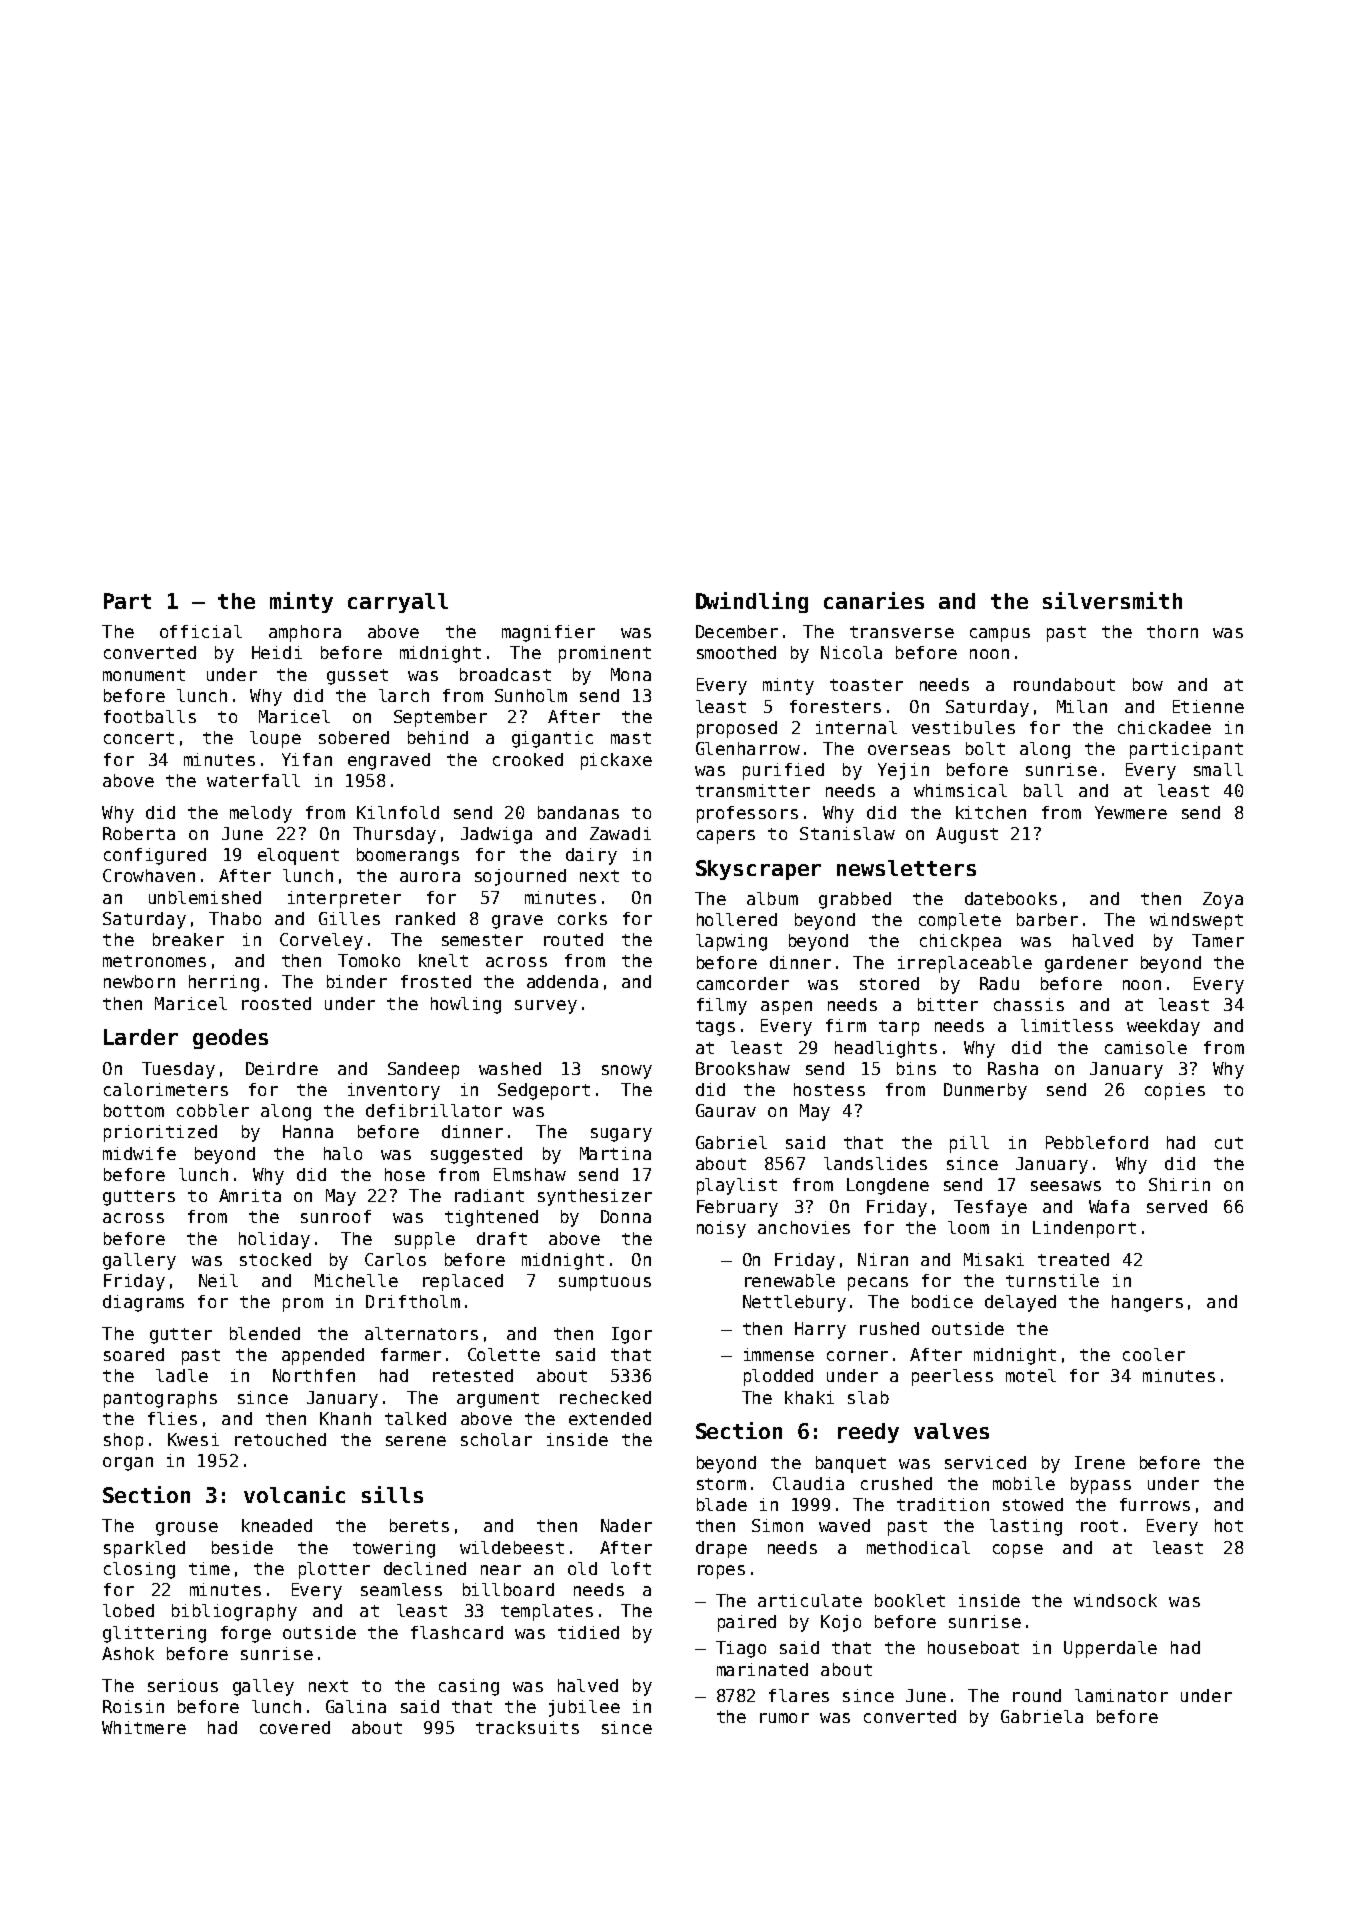  Describe the element at coordinates (772, 898) in the screenshot. I see `album` at that location.
